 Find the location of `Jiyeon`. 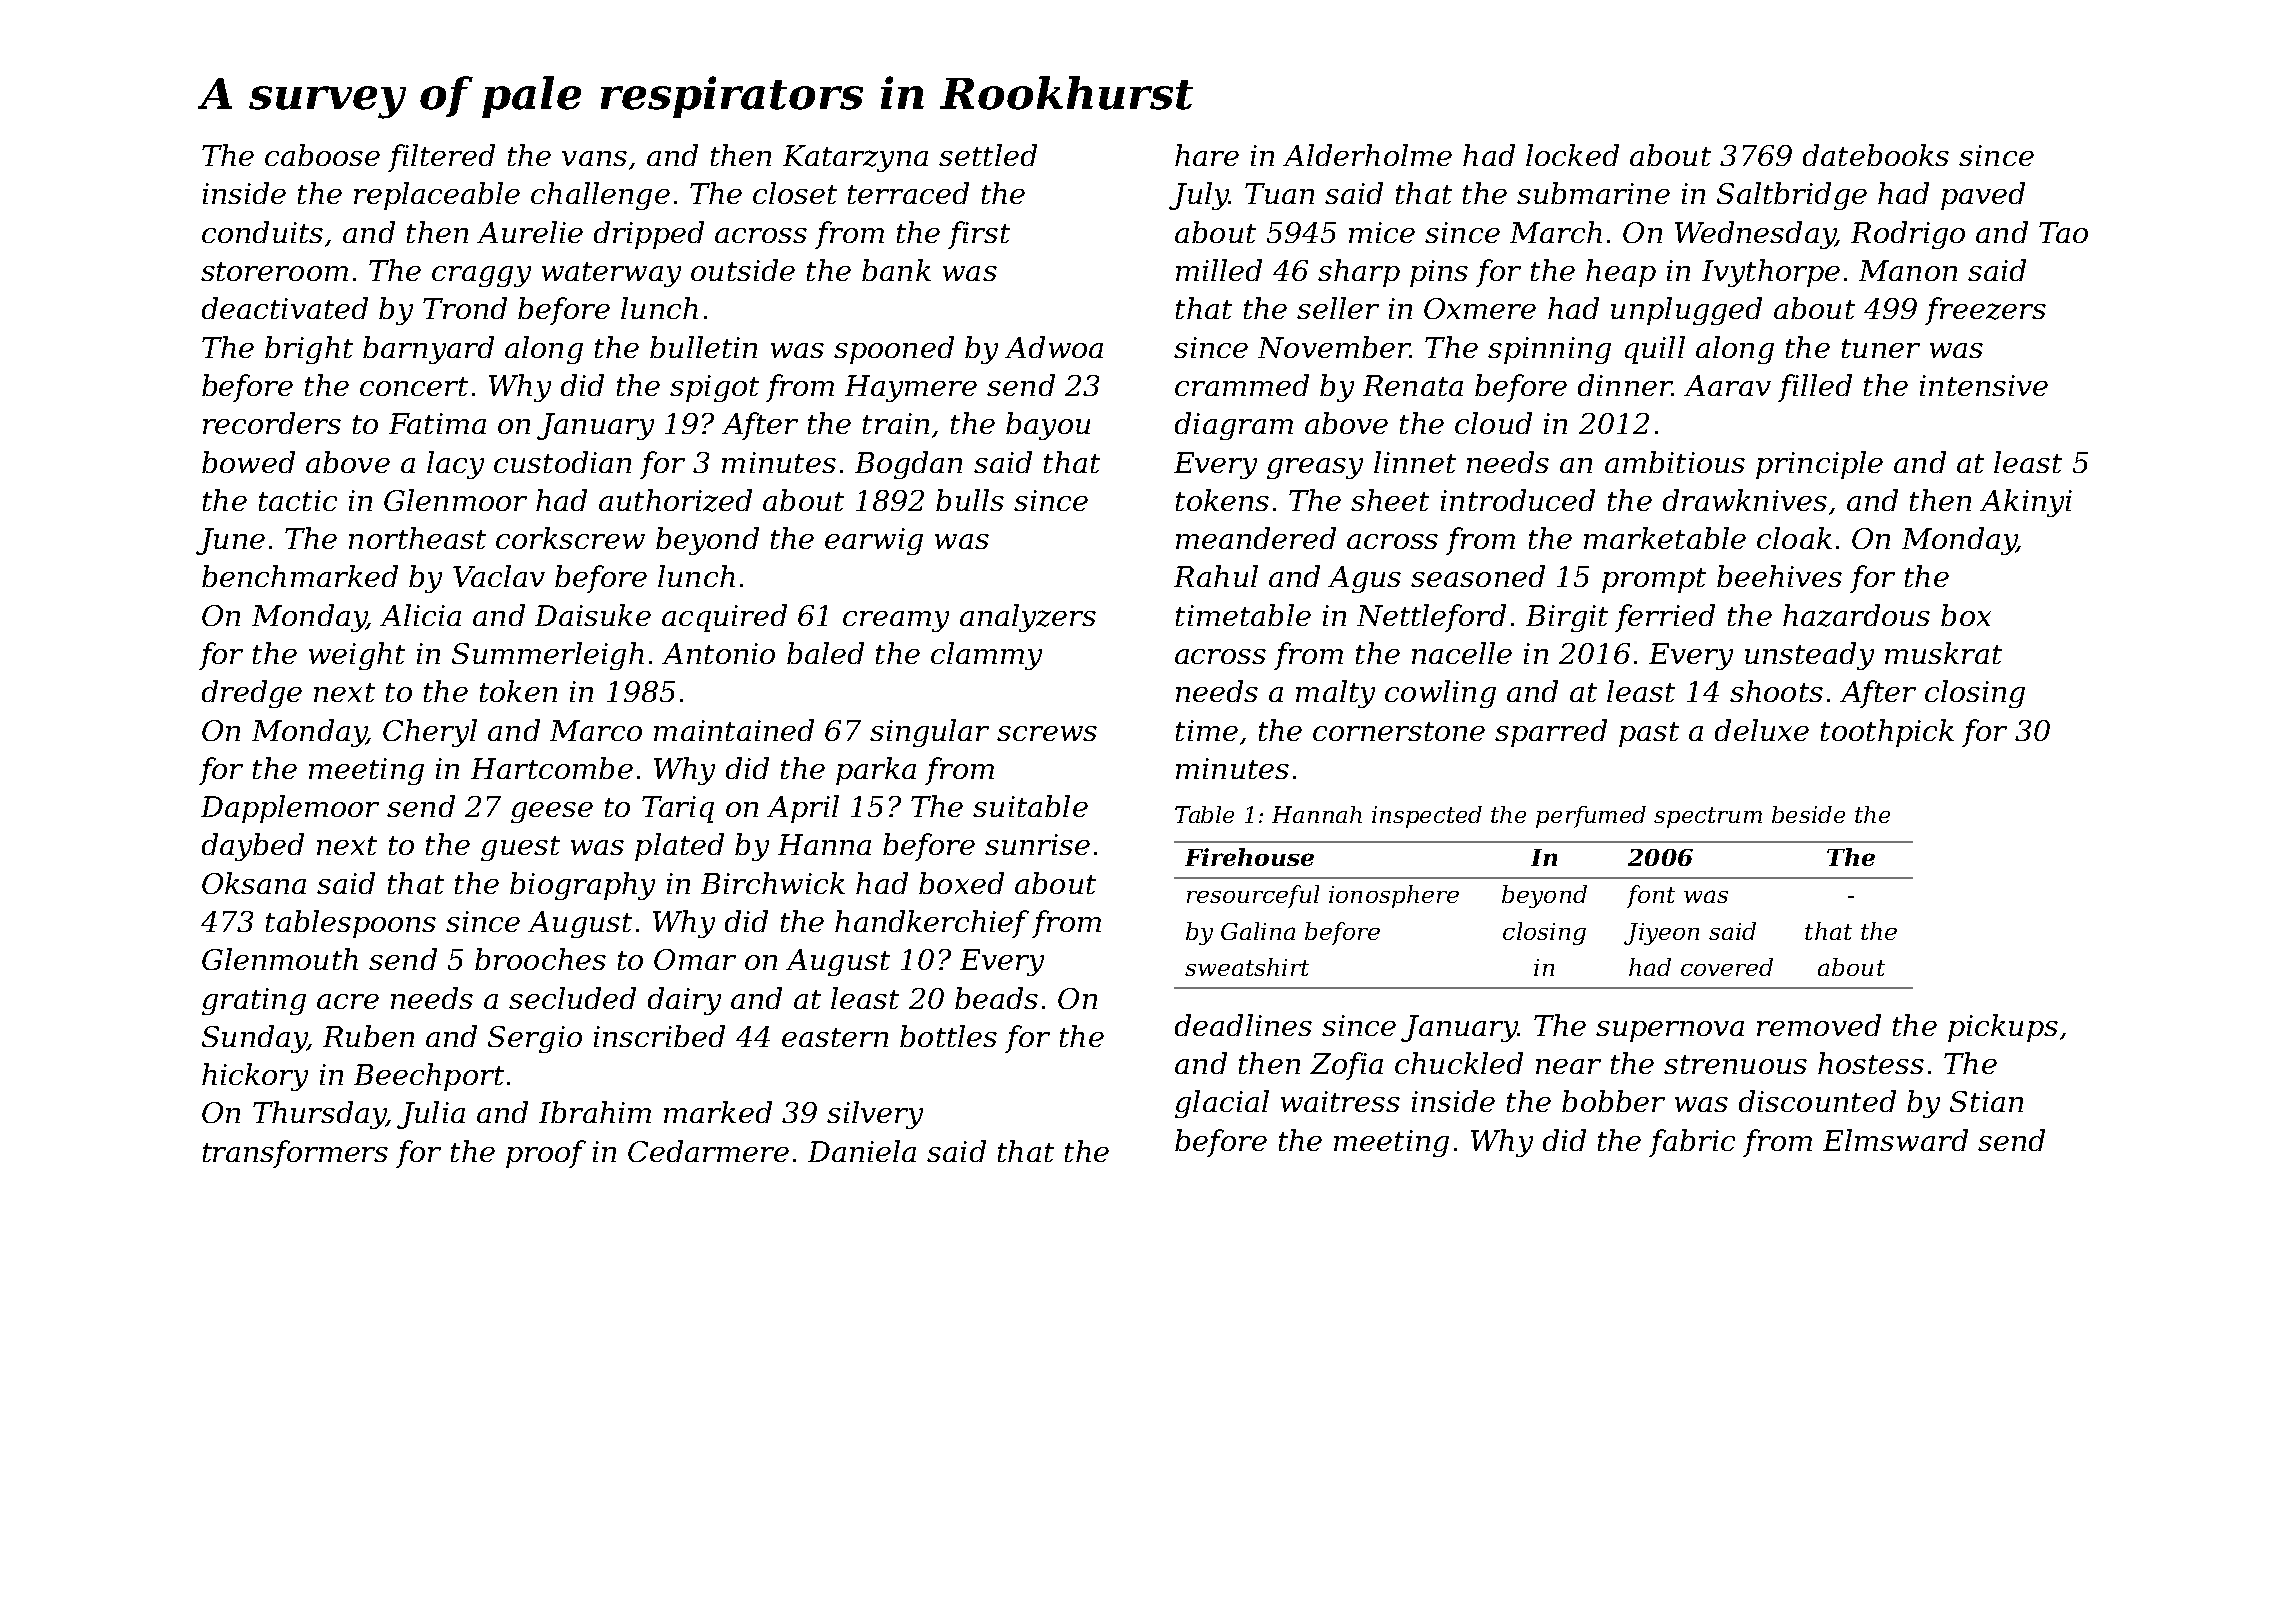

Jiyeon is located at coordinates (1661, 934).
